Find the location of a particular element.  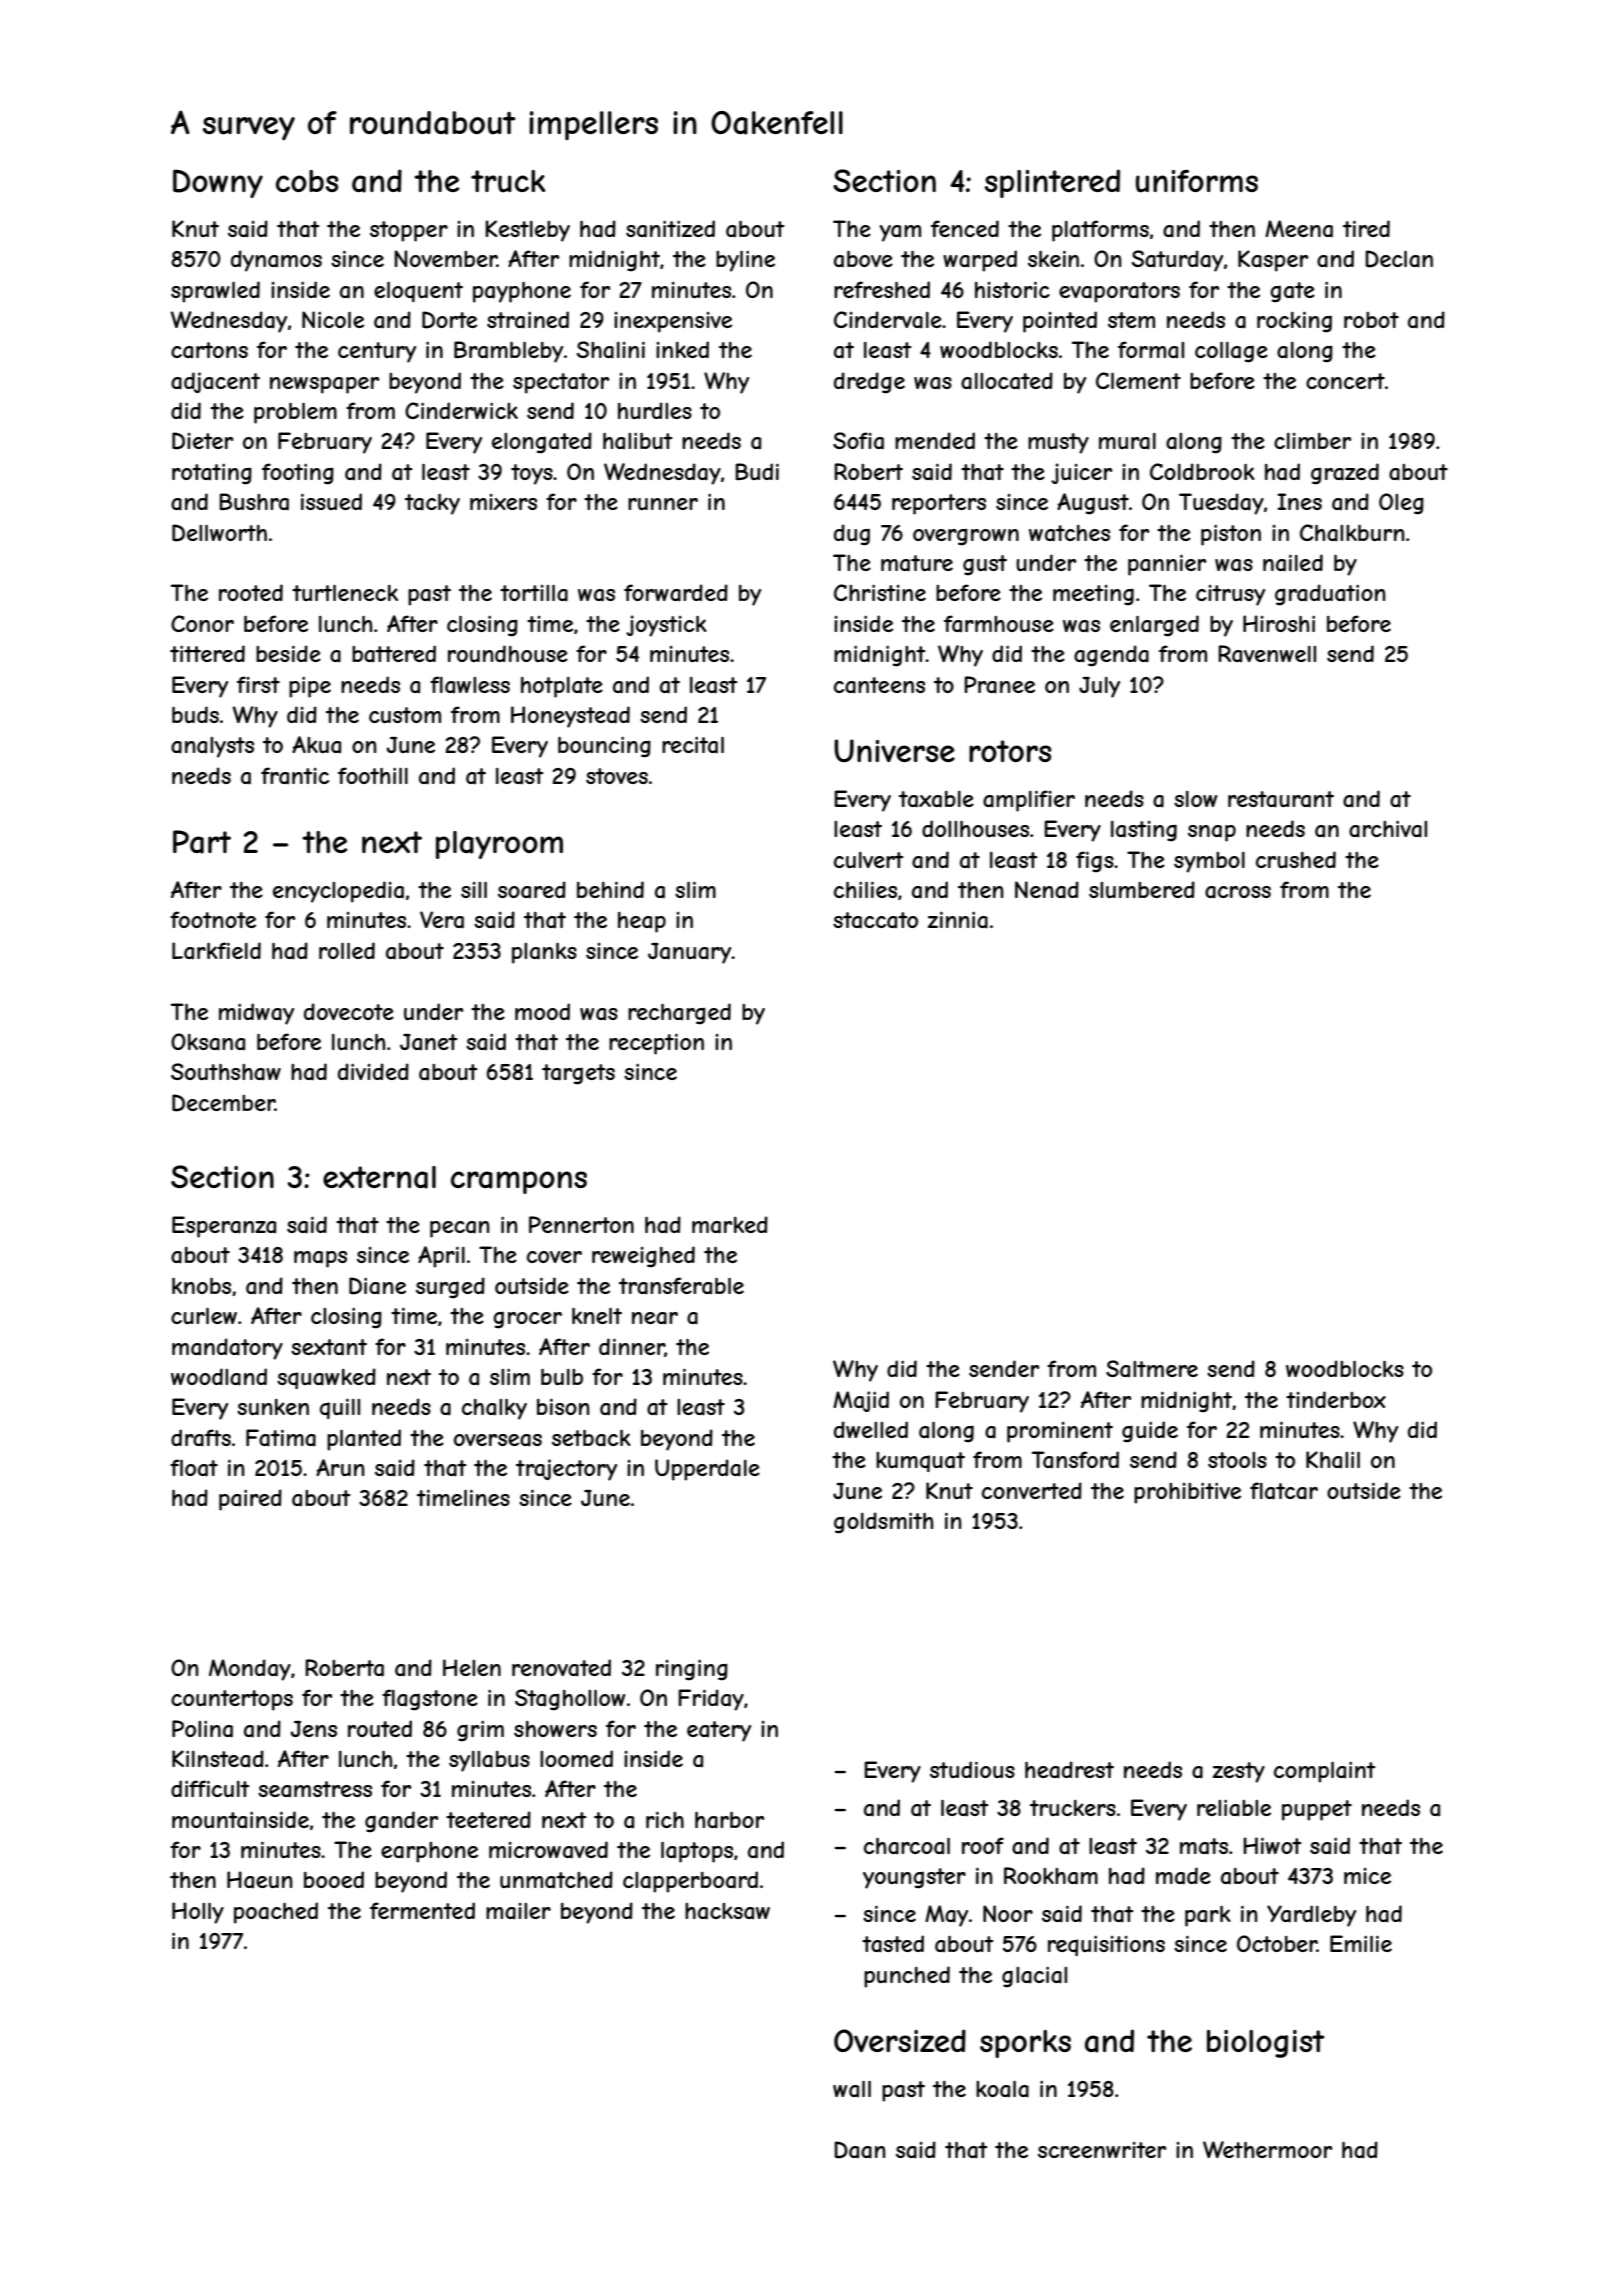

inexpensive is located at coordinates (673, 322).
